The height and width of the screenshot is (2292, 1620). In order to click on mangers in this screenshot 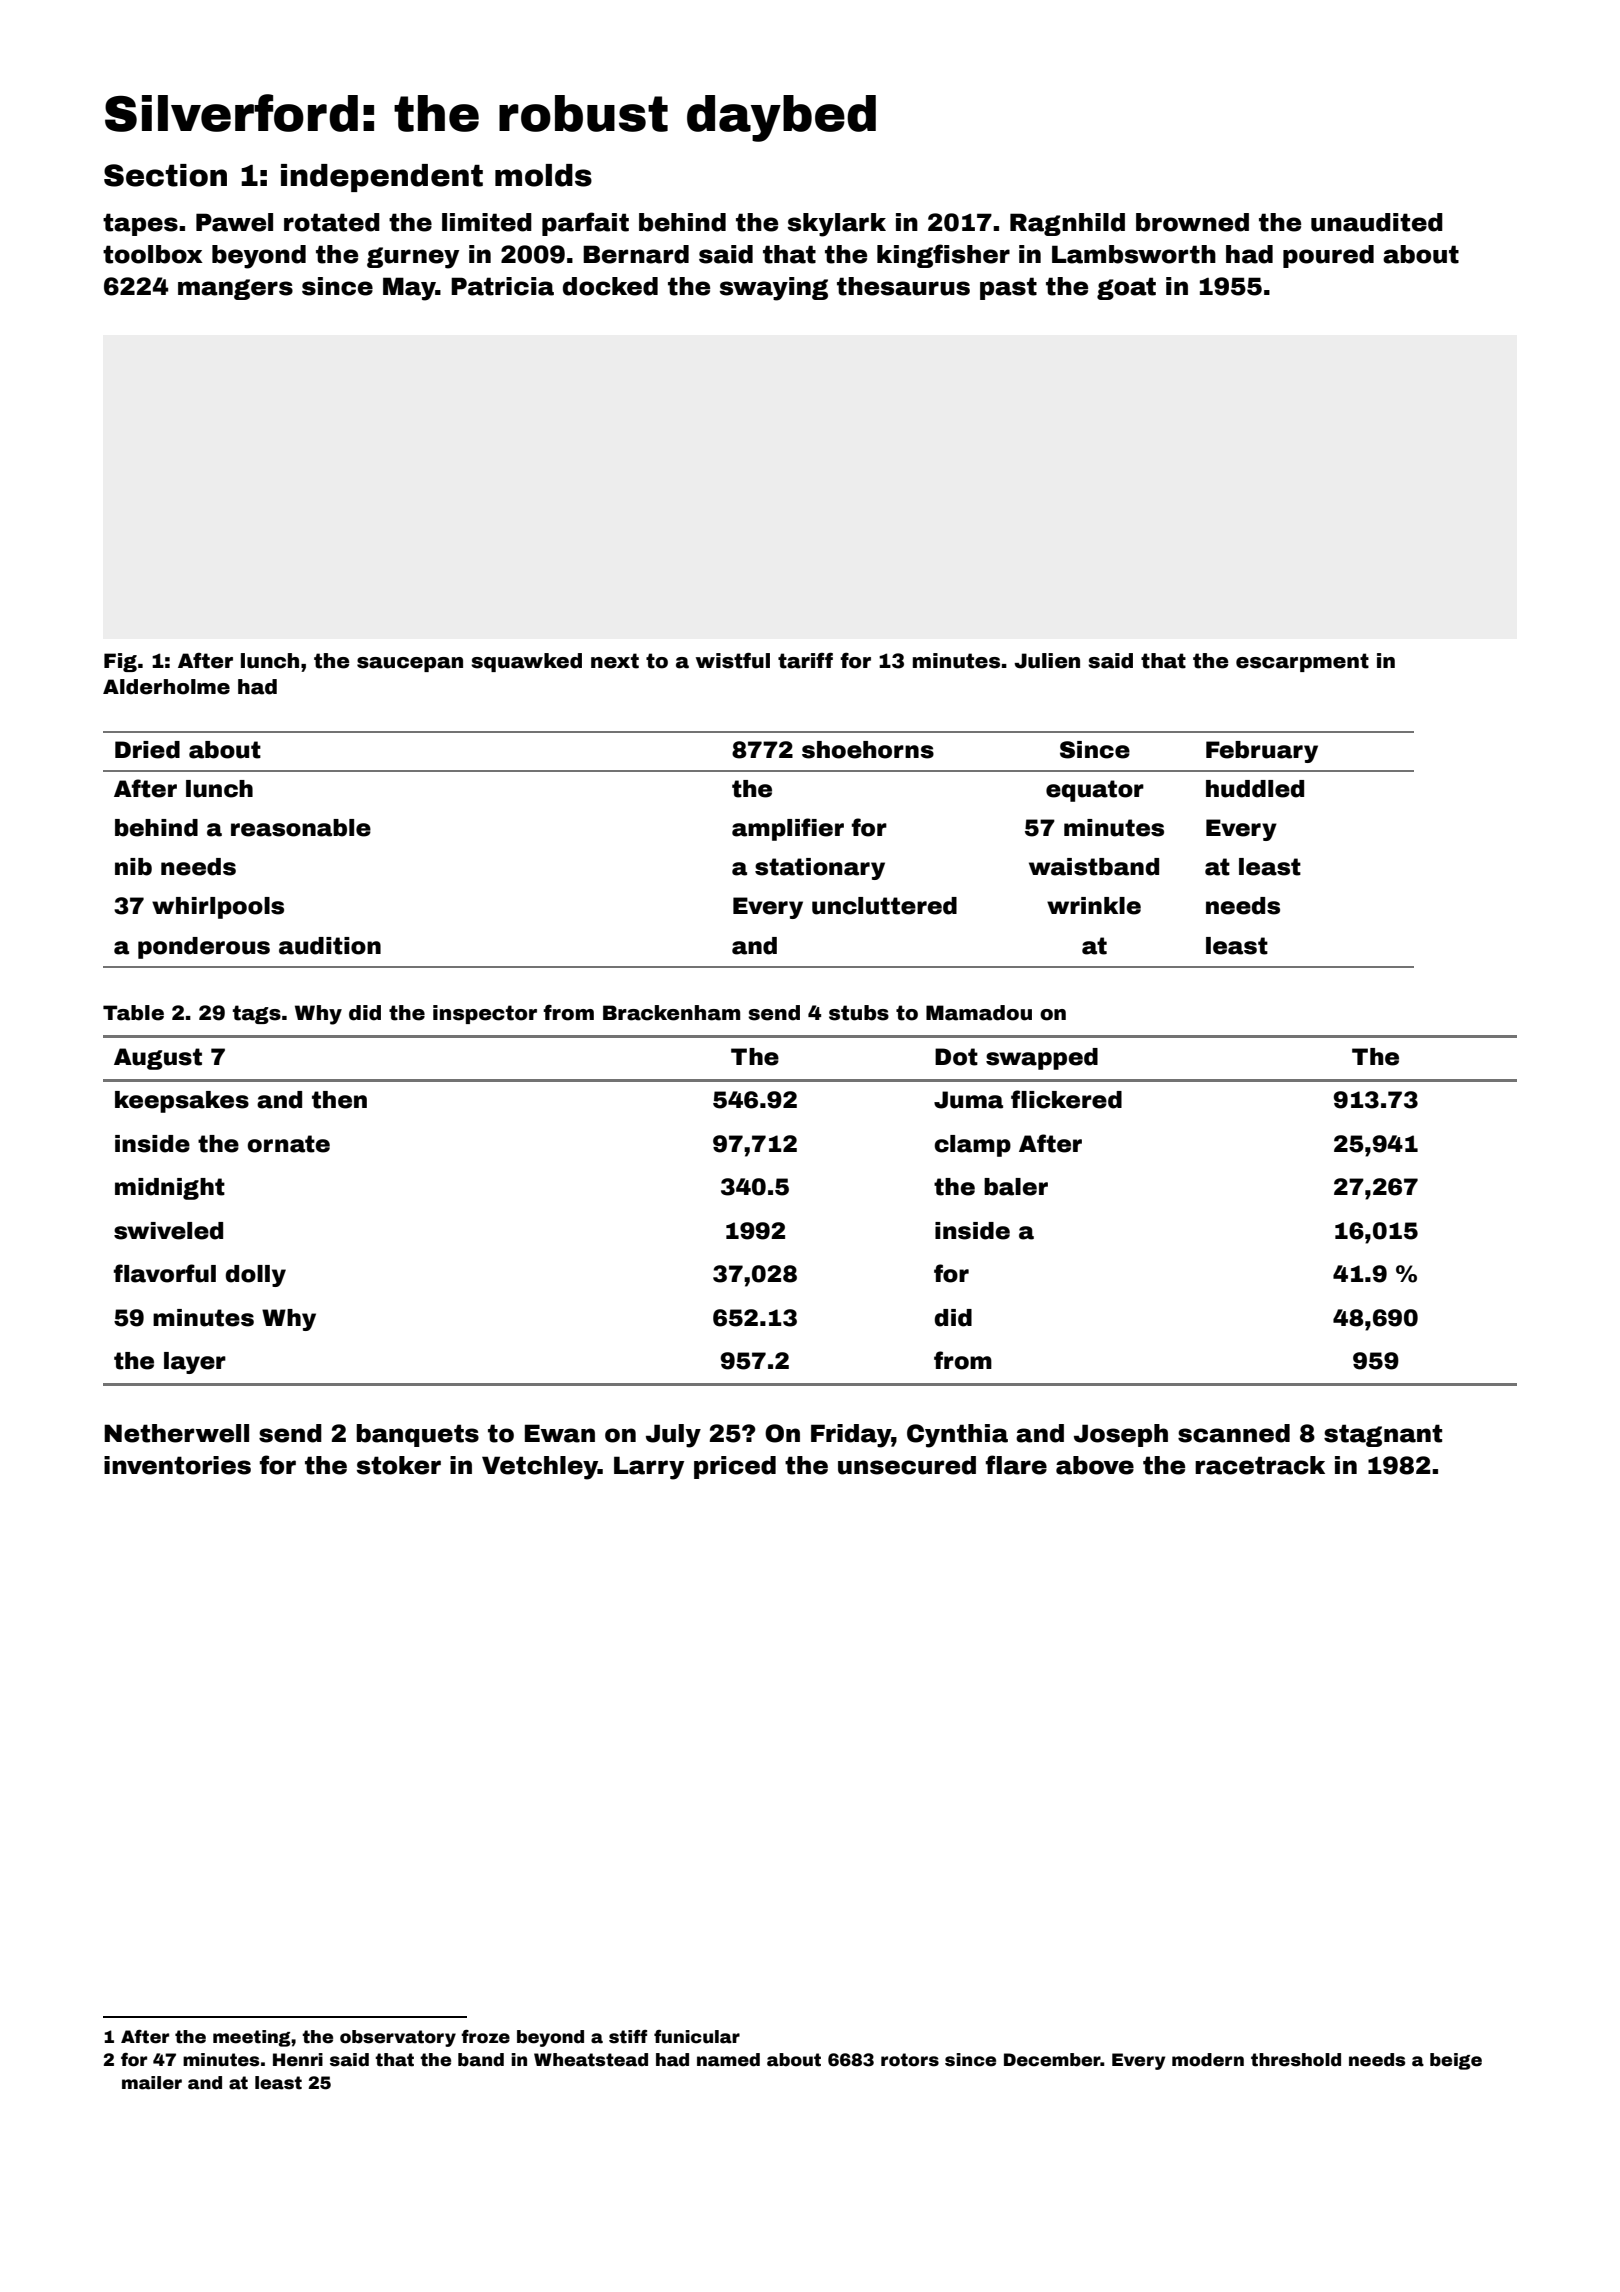, I will do `click(235, 289)`.
